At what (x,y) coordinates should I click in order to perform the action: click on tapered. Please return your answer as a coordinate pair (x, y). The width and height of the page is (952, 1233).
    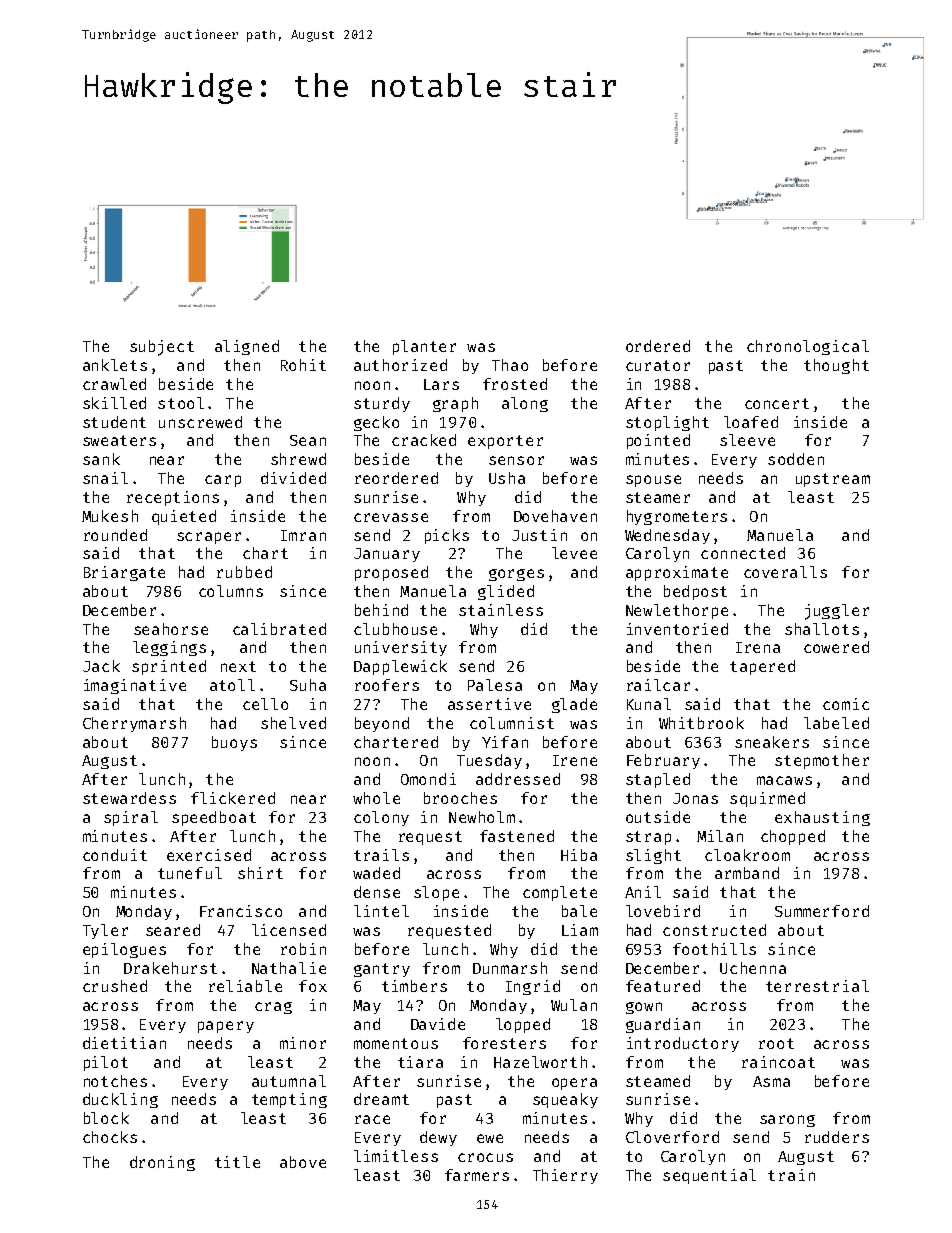
    Looking at the image, I should click on (762, 667).
